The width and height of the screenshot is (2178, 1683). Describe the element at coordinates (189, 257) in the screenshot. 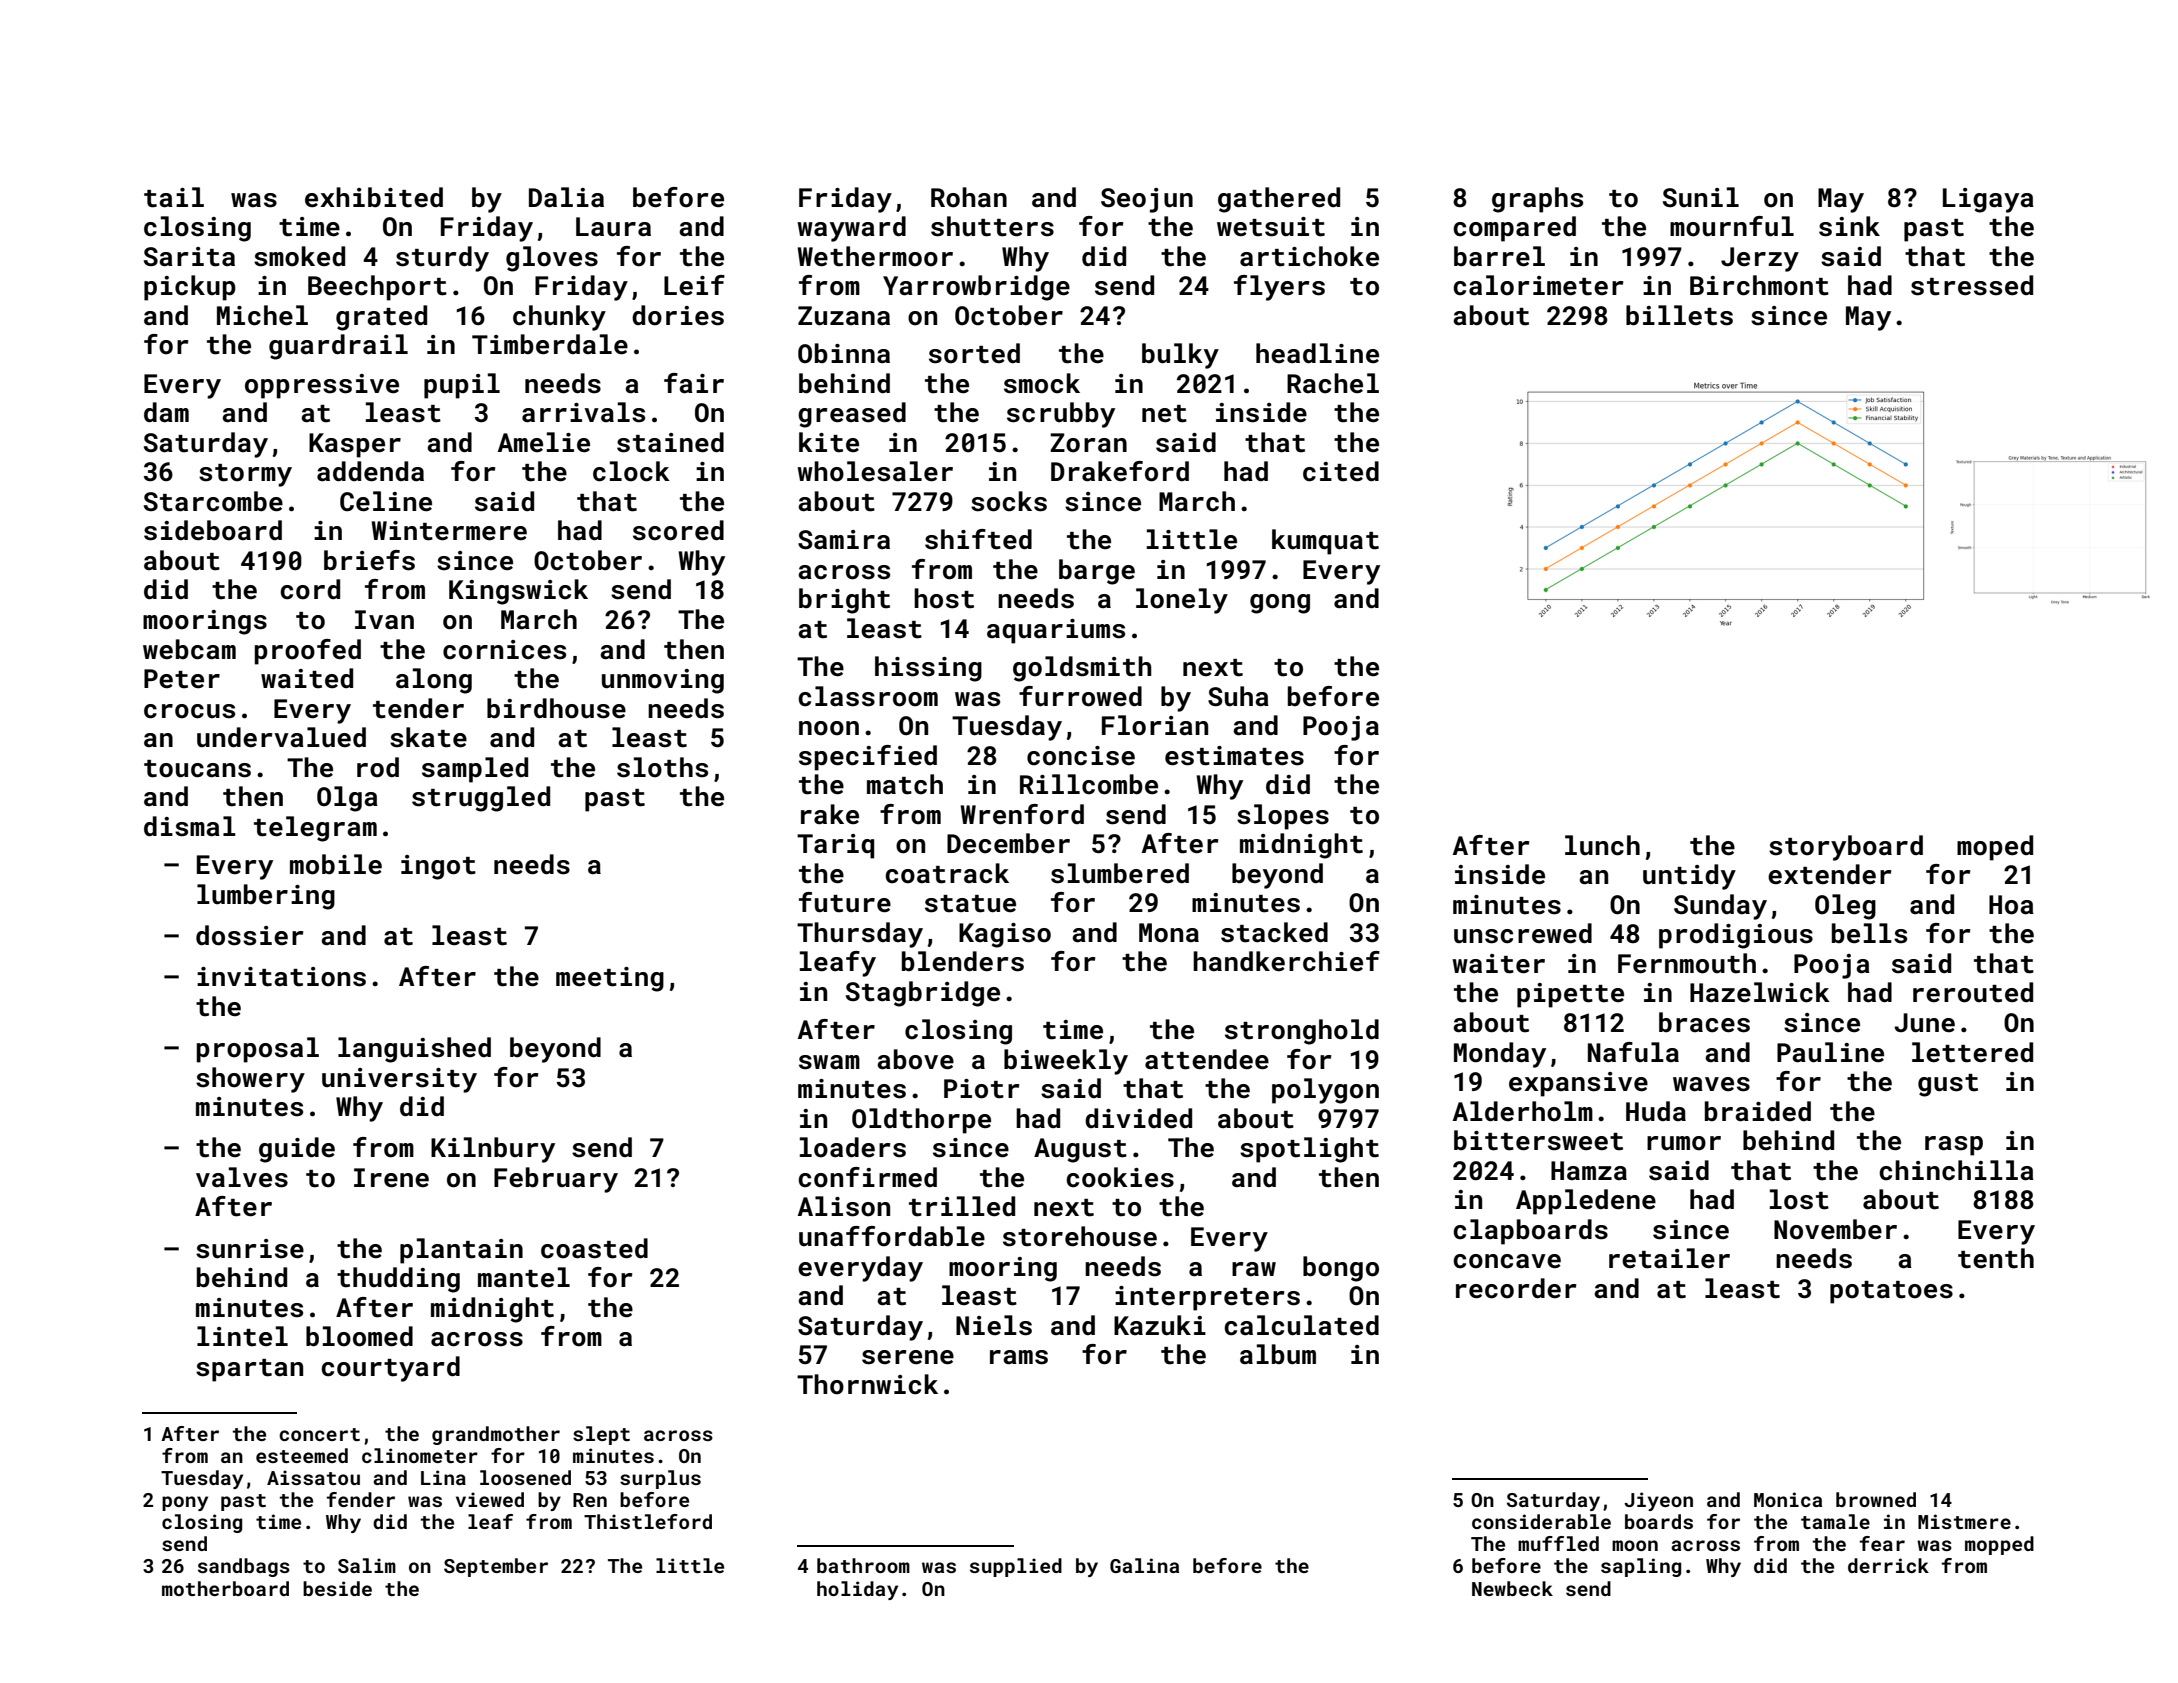

I see `Sarita` at that location.
